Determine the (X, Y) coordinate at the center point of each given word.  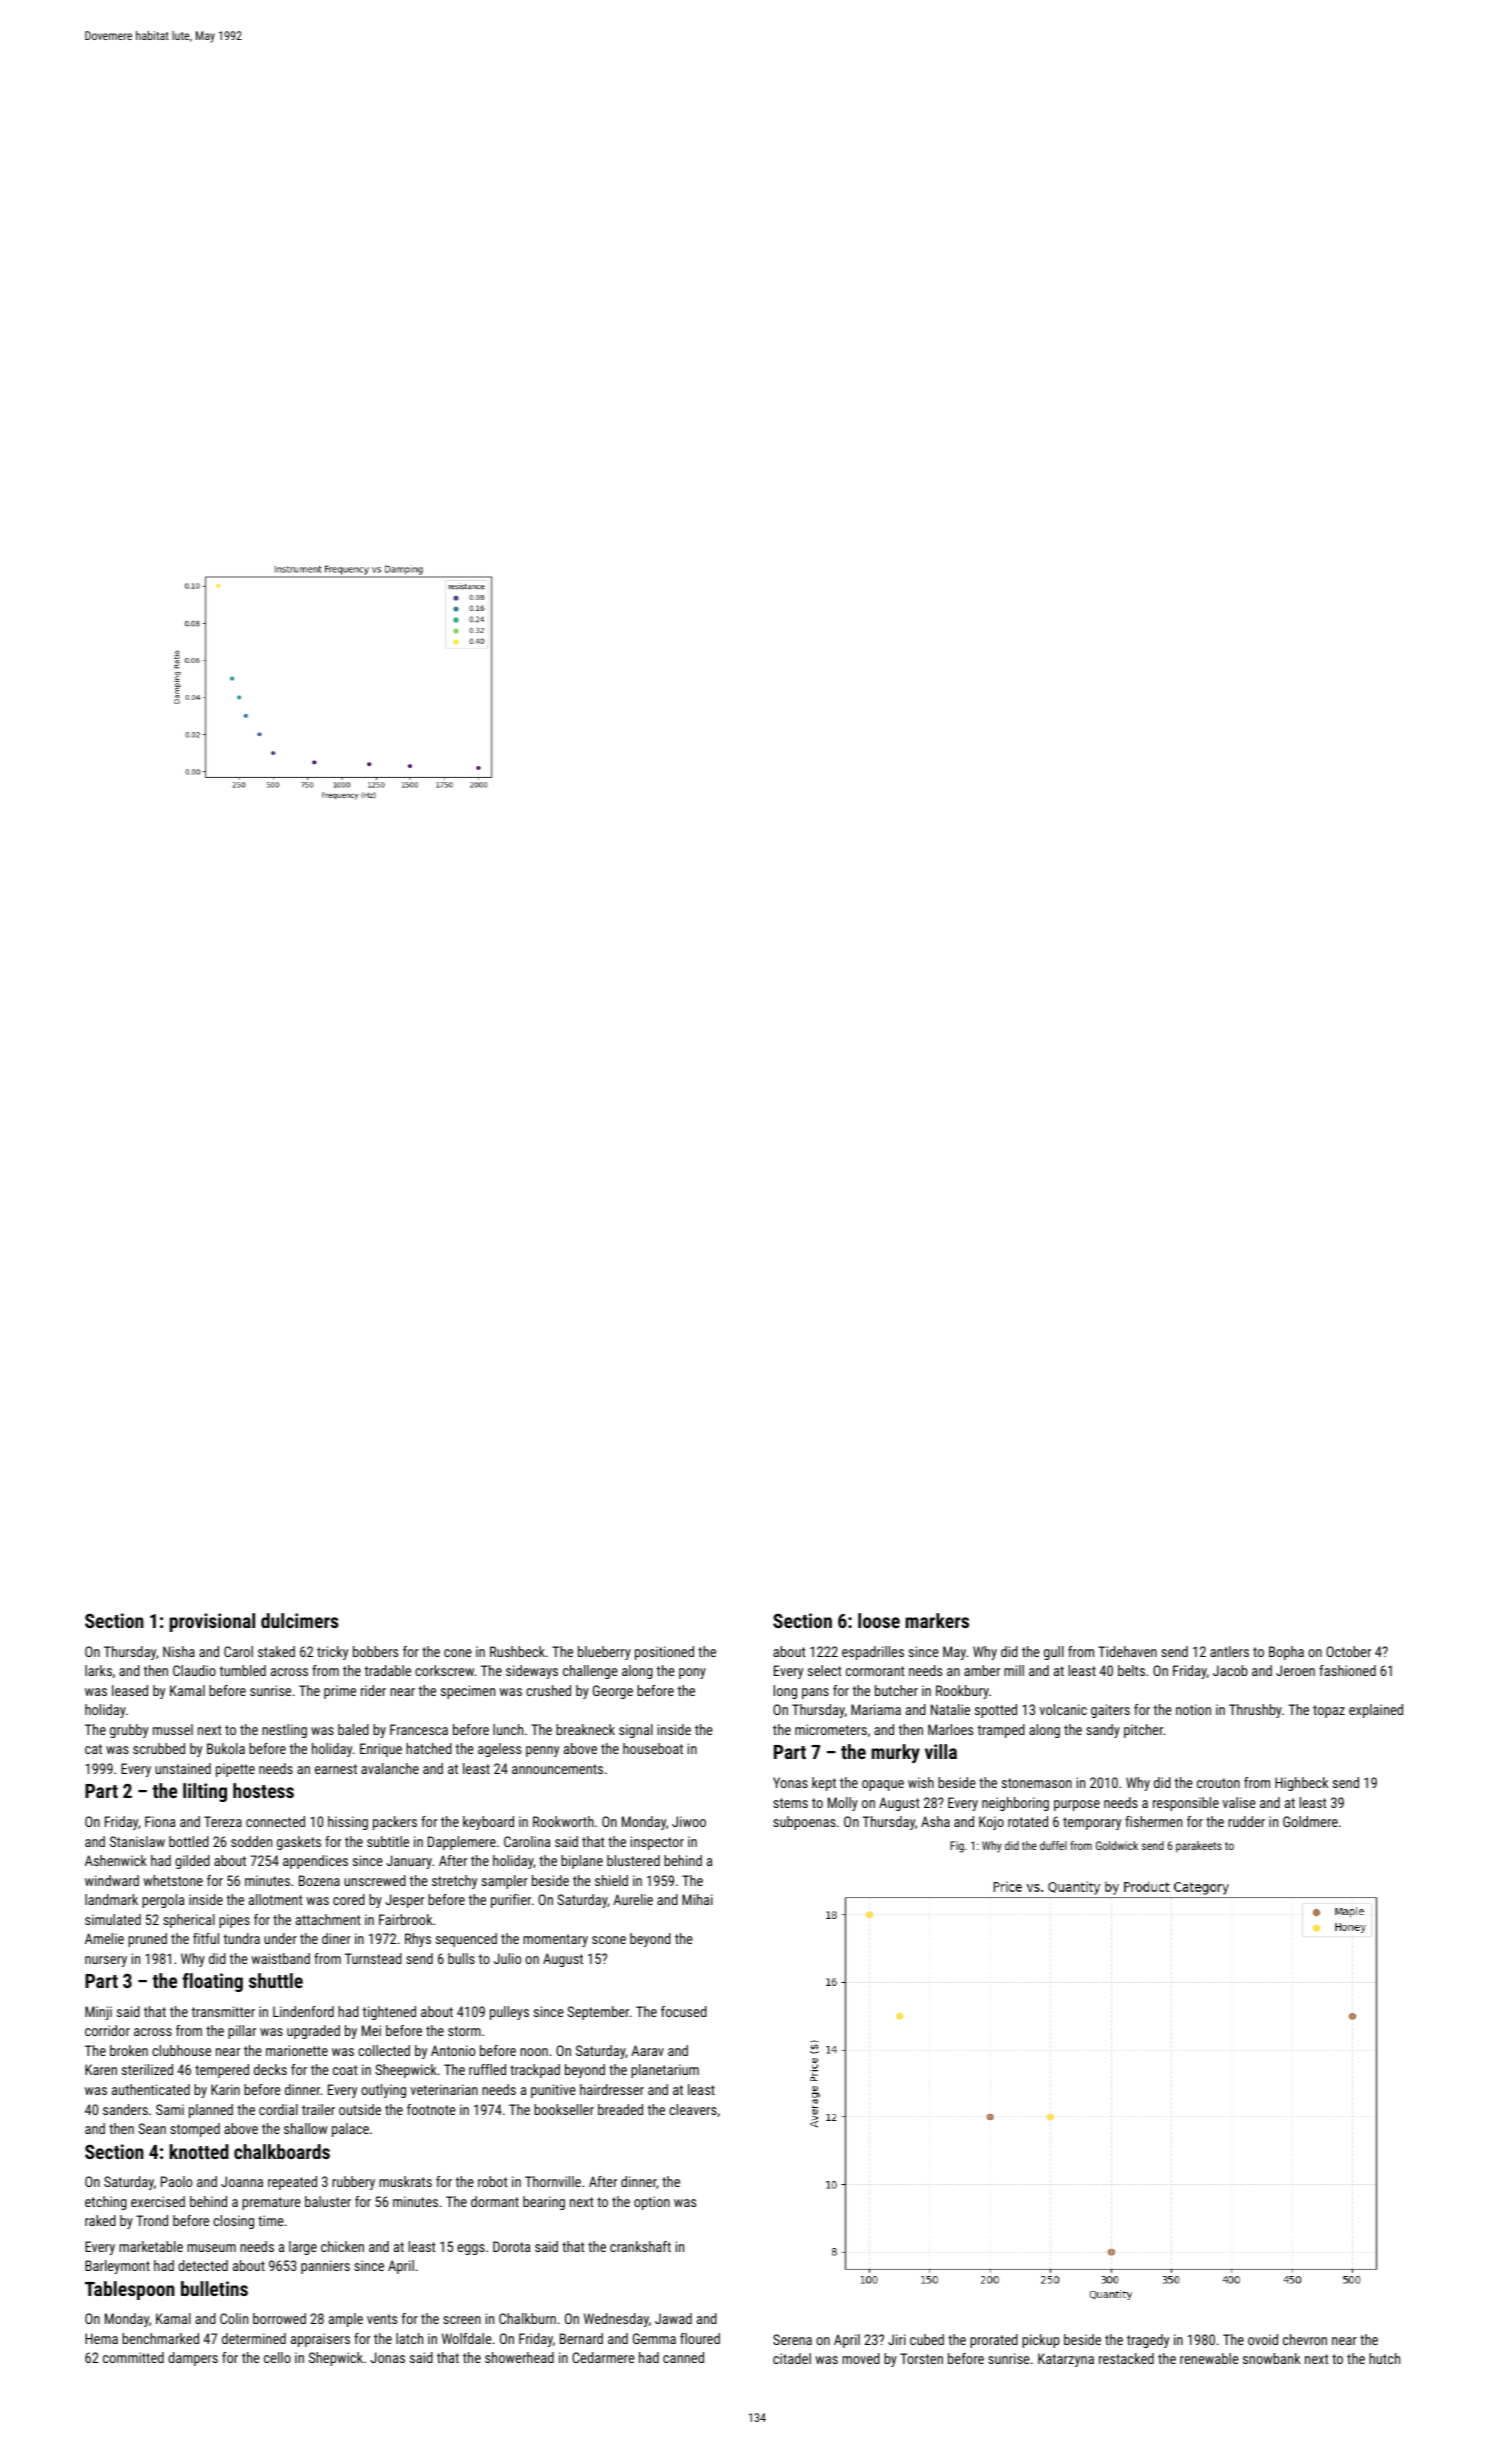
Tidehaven (1127, 1651)
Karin (225, 2089)
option (652, 2203)
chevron (1305, 2339)
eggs (471, 2249)
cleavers (693, 2109)
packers (395, 1823)
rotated (1028, 1821)
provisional (212, 1622)
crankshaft (640, 2246)
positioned (664, 1653)
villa (941, 1751)
